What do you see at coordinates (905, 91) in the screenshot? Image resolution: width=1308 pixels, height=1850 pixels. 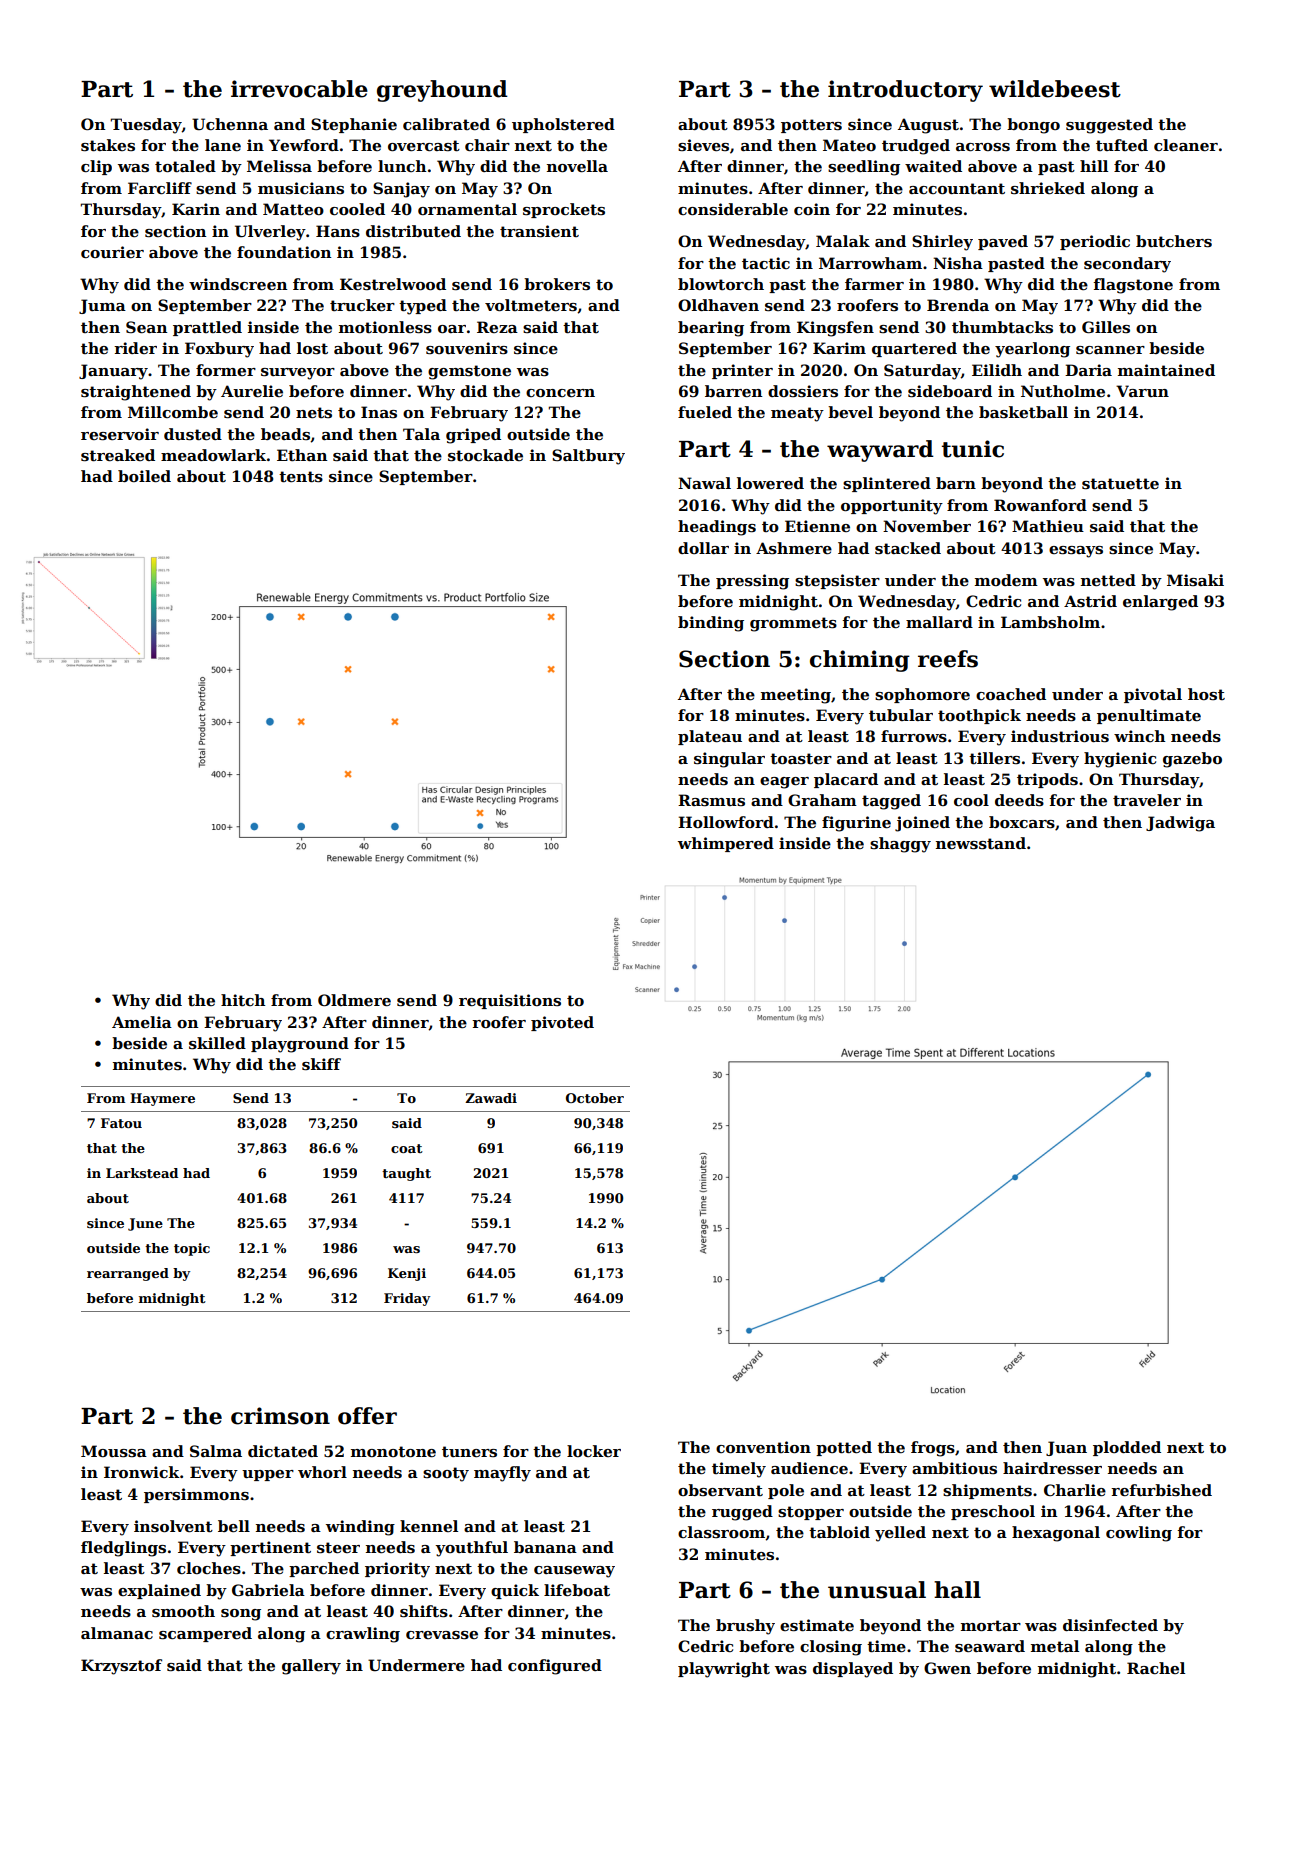 I see `introductory` at bounding box center [905, 91].
